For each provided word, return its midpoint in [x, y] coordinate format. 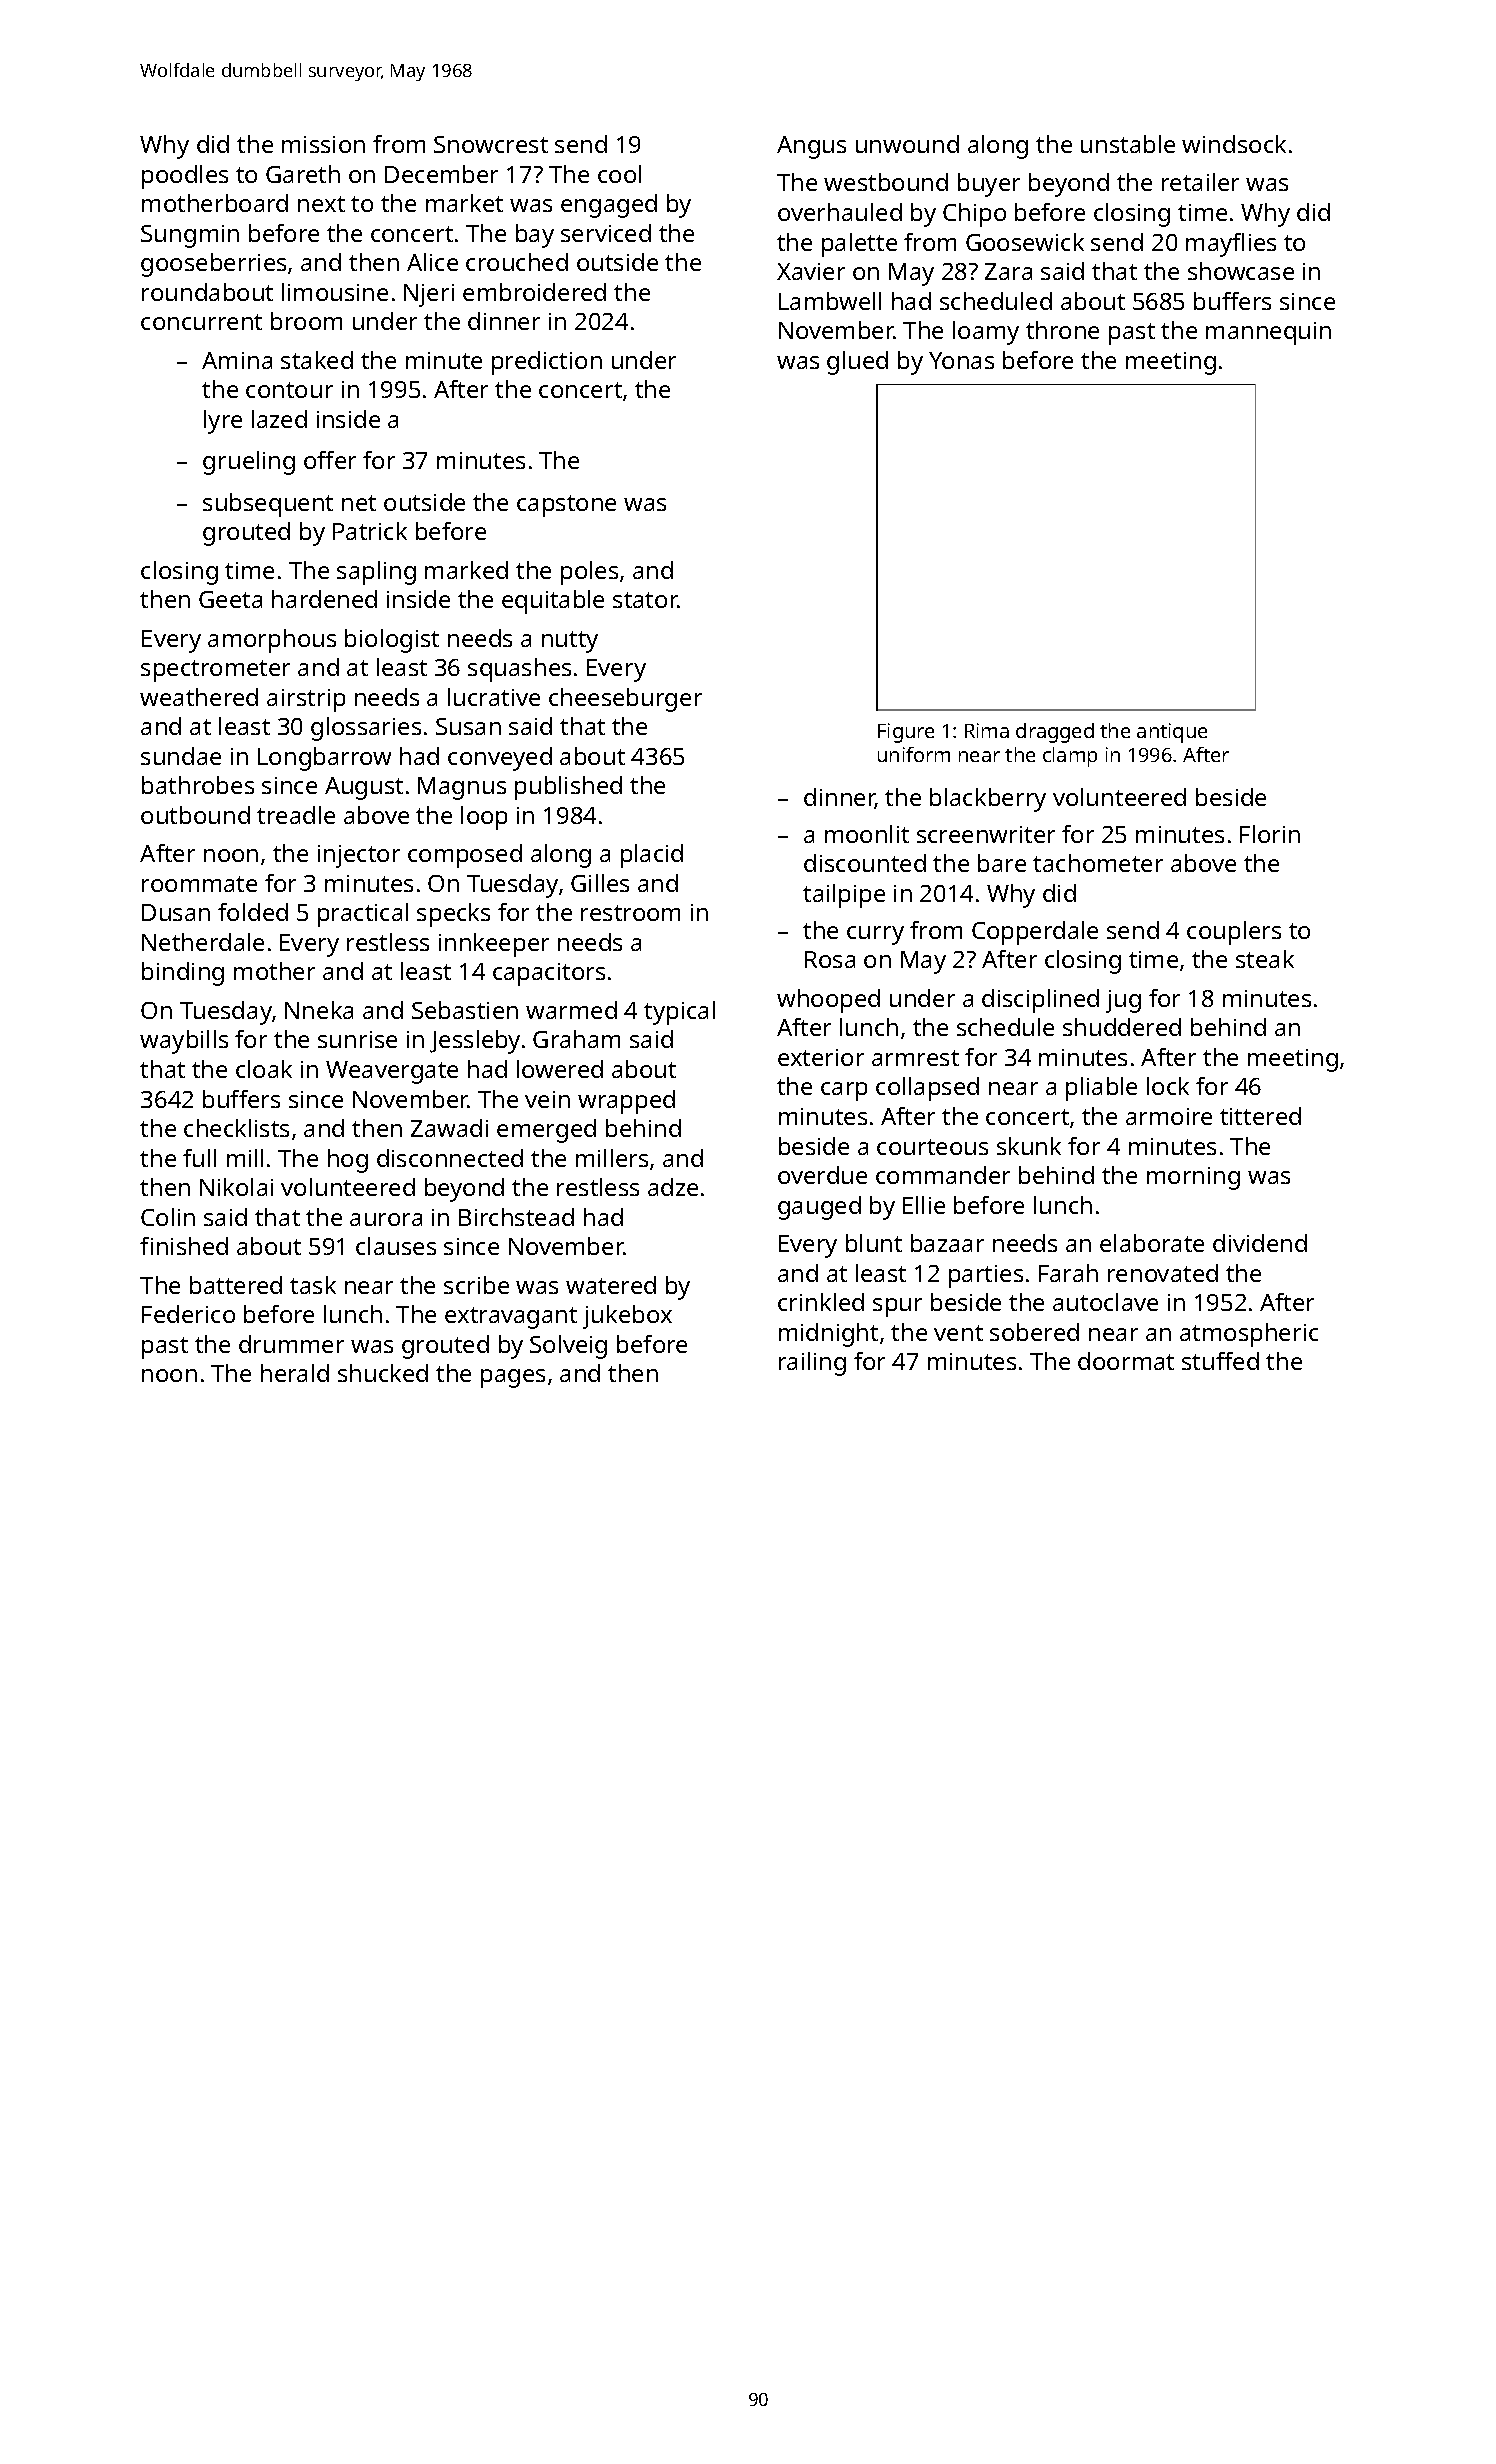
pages [513, 1378]
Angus [811, 147]
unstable [1128, 144]
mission [323, 144]
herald [295, 1373]
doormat [1126, 1361]
